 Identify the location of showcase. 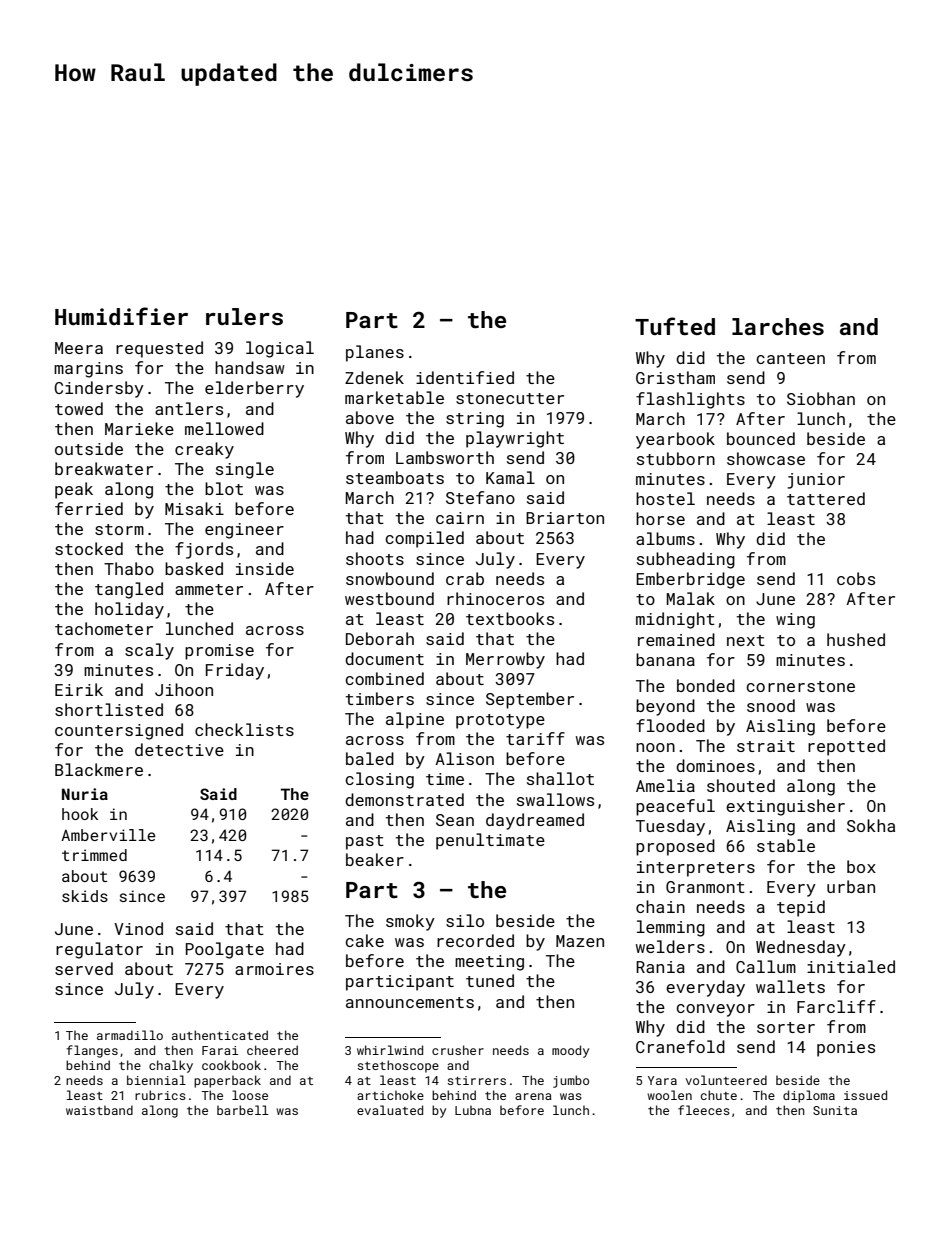
(766, 458).
